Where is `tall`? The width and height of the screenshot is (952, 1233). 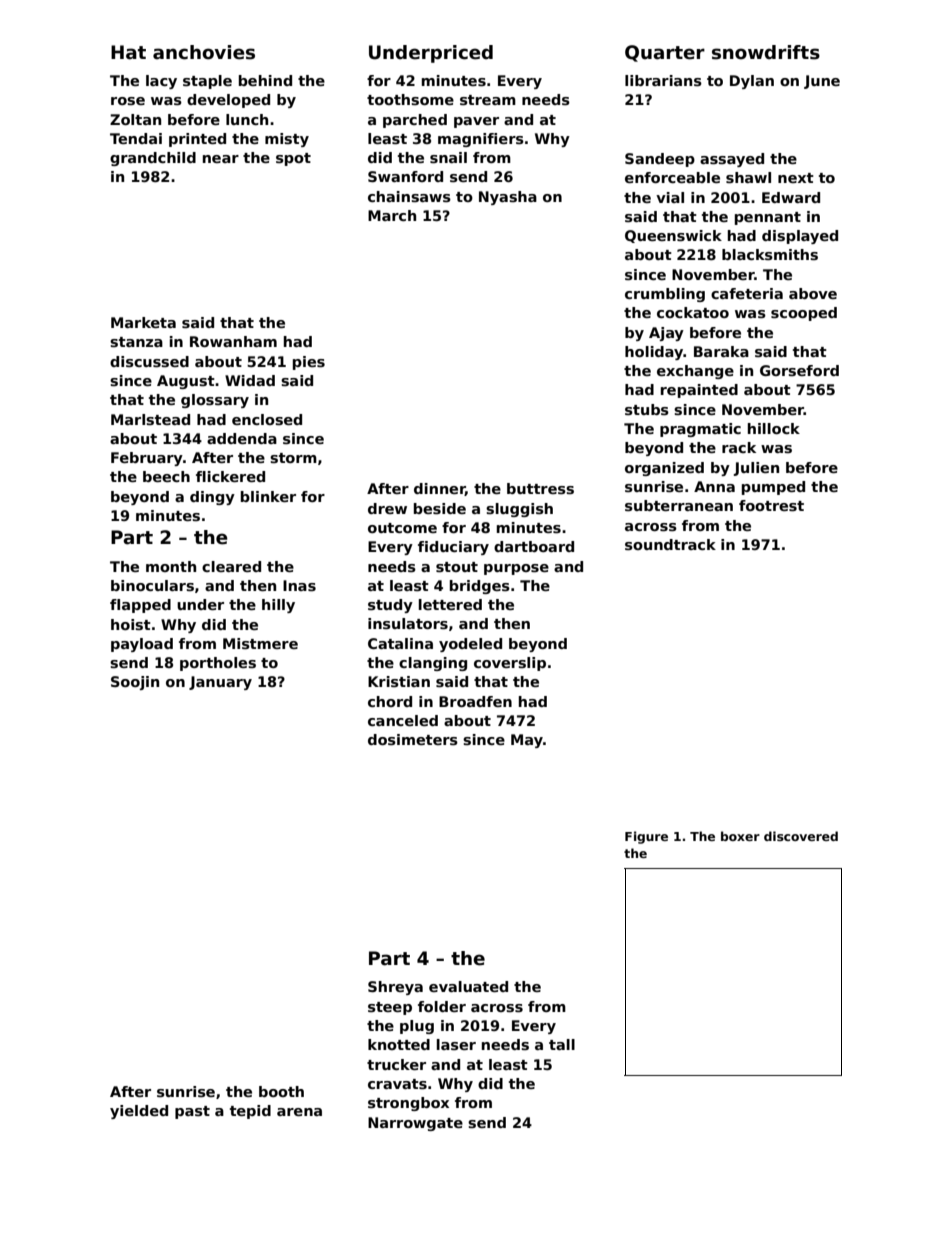
tall is located at coordinates (562, 1044).
